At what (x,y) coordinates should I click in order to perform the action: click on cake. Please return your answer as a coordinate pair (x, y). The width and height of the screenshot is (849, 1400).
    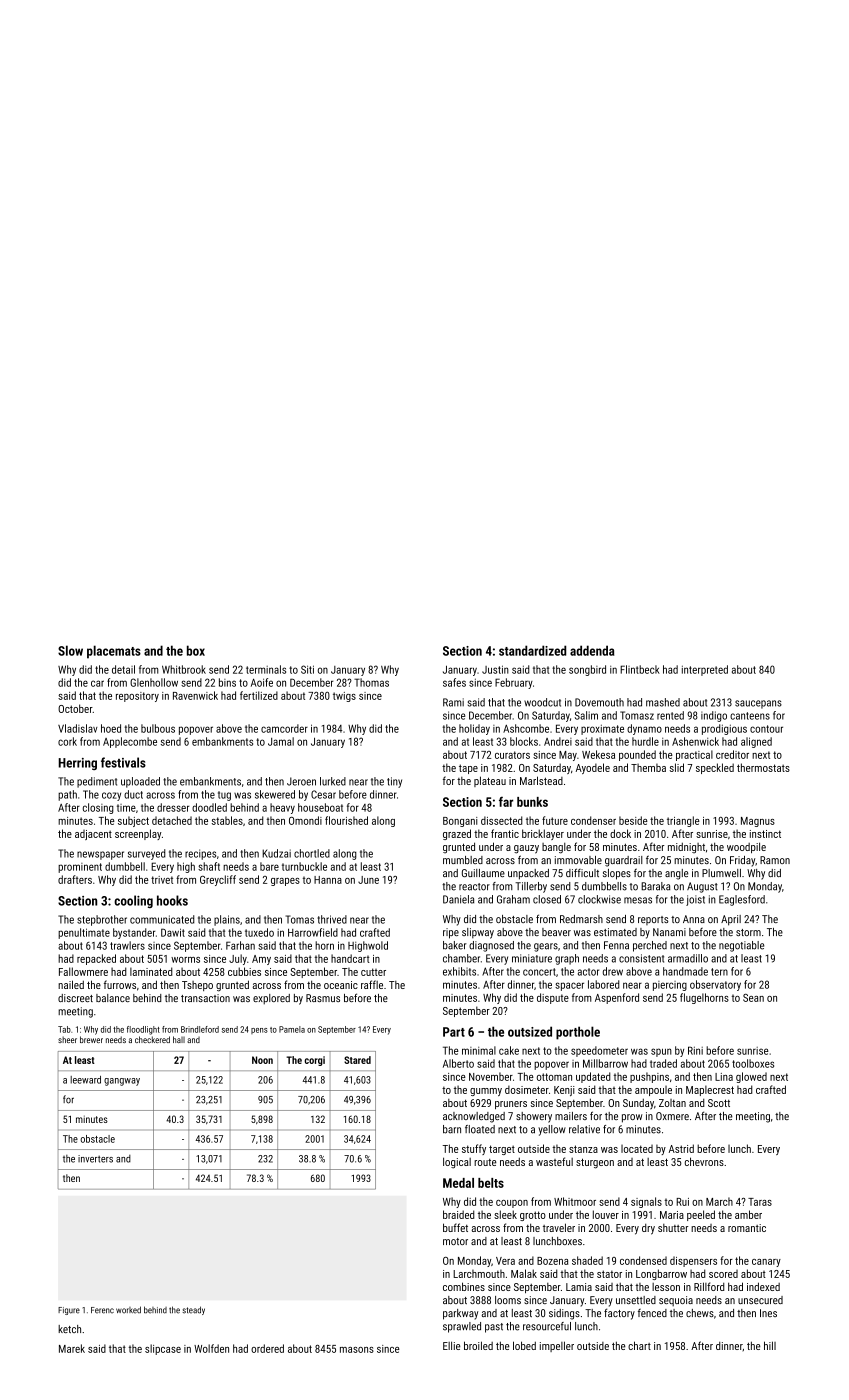
    Looking at the image, I should click on (509, 1050).
